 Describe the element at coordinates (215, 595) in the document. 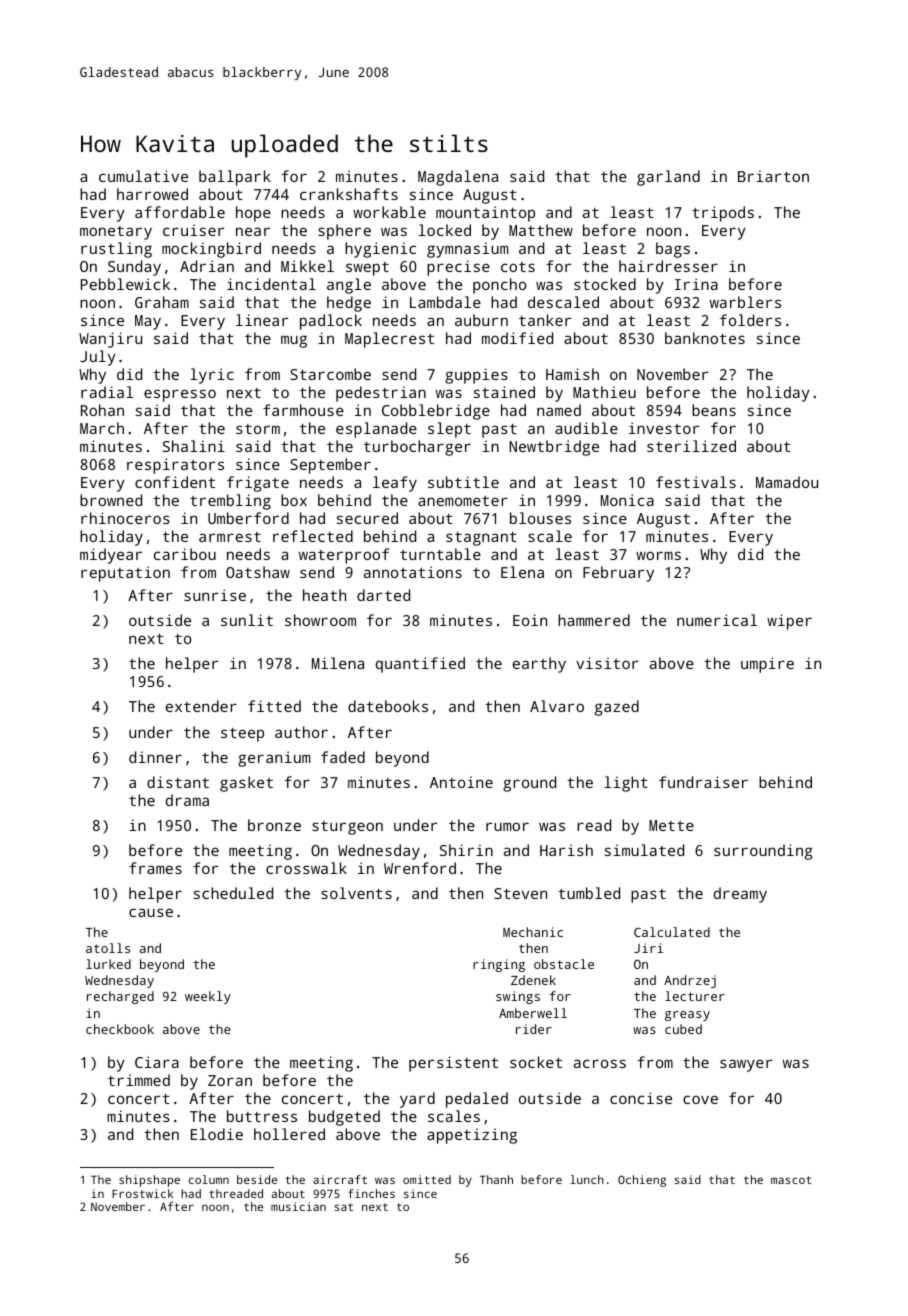

I see `sunrise` at that location.
